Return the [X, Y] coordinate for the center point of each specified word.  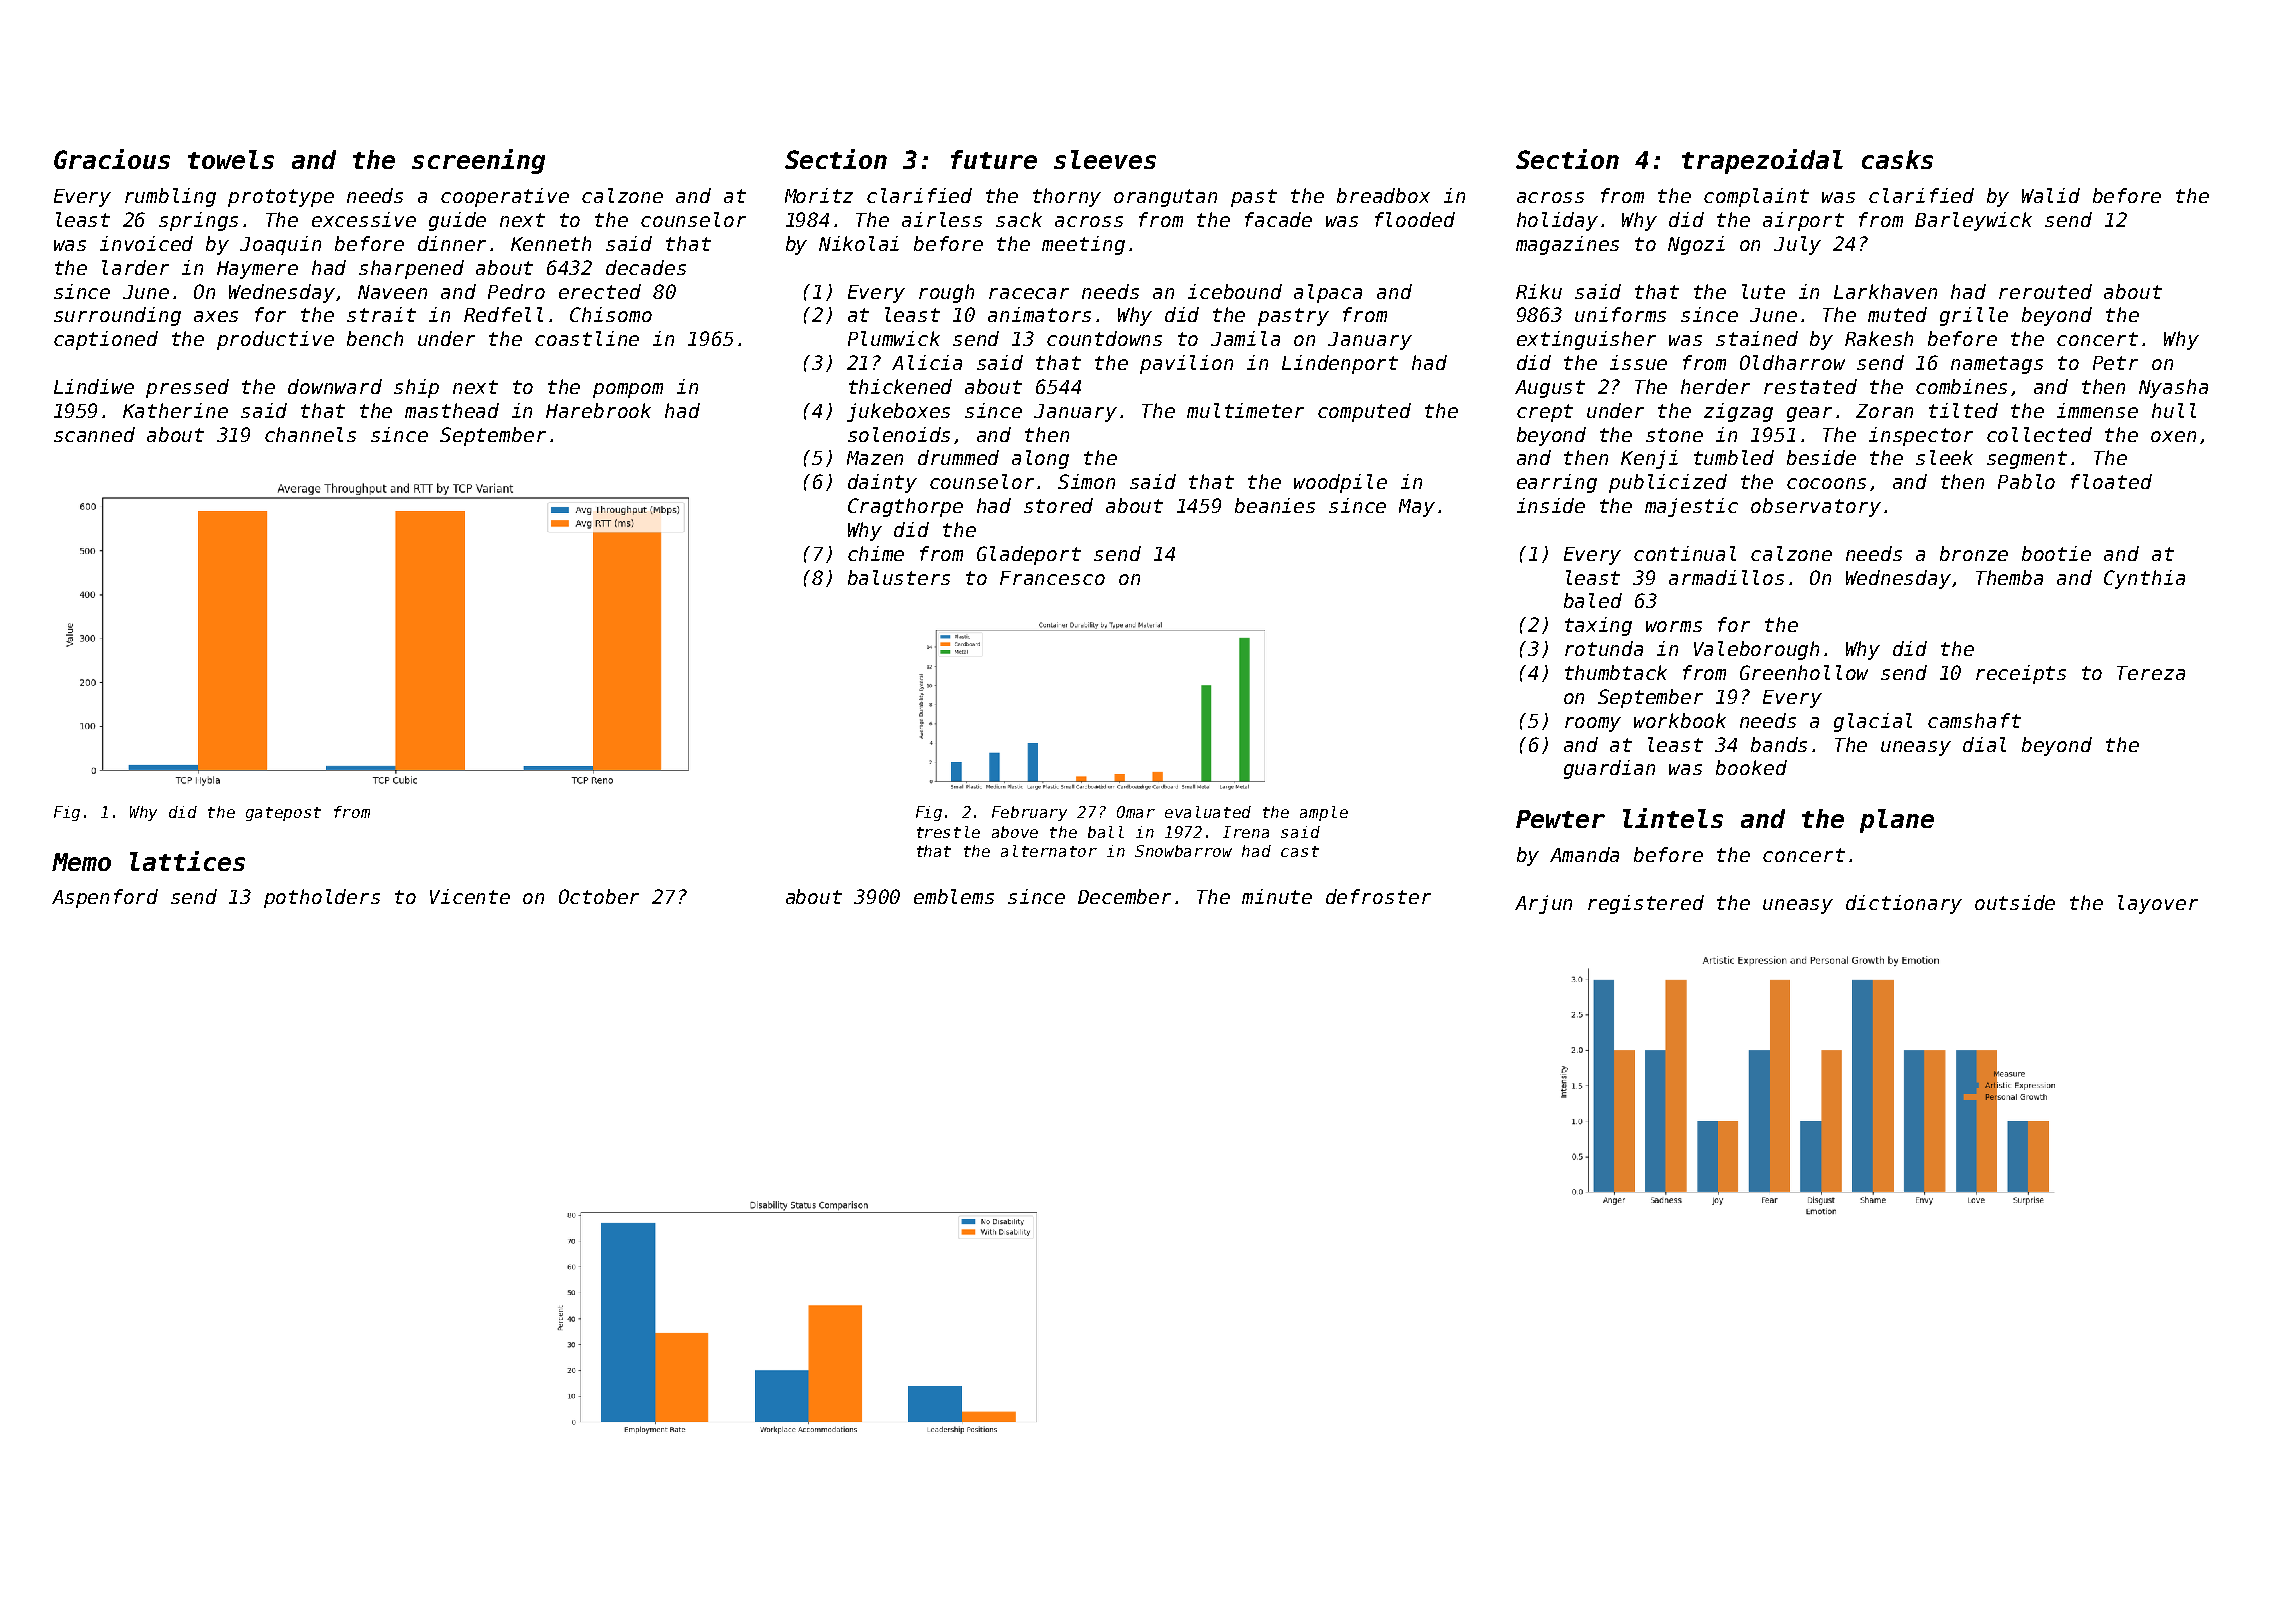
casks [1897, 159]
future [994, 159]
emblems [954, 896]
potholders [322, 898]
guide [457, 221]
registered [1646, 904]
